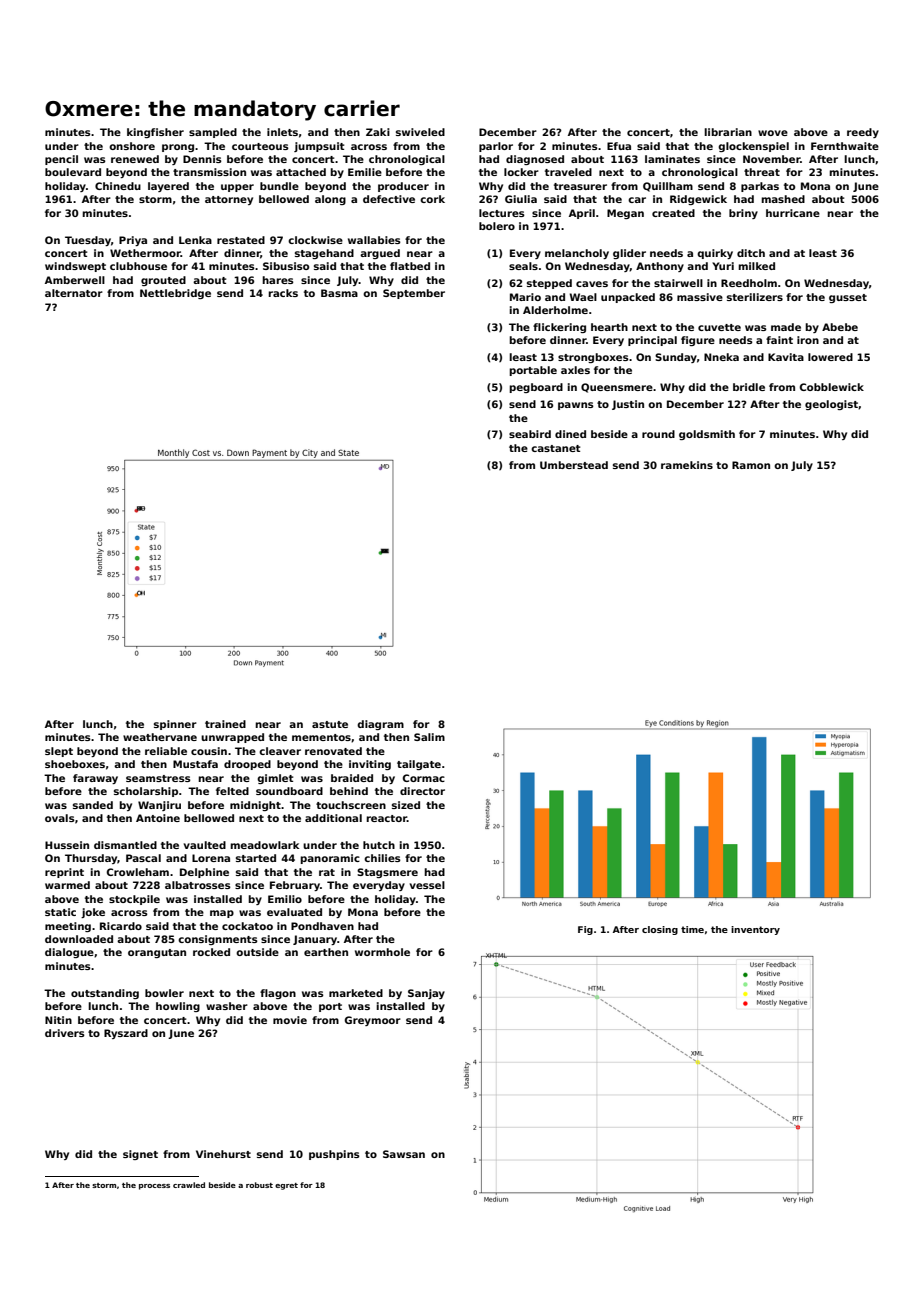 The height and width of the screenshot is (1308, 924). What do you see at coordinates (58, 1020) in the screenshot?
I see `Nitin` at bounding box center [58, 1020].
